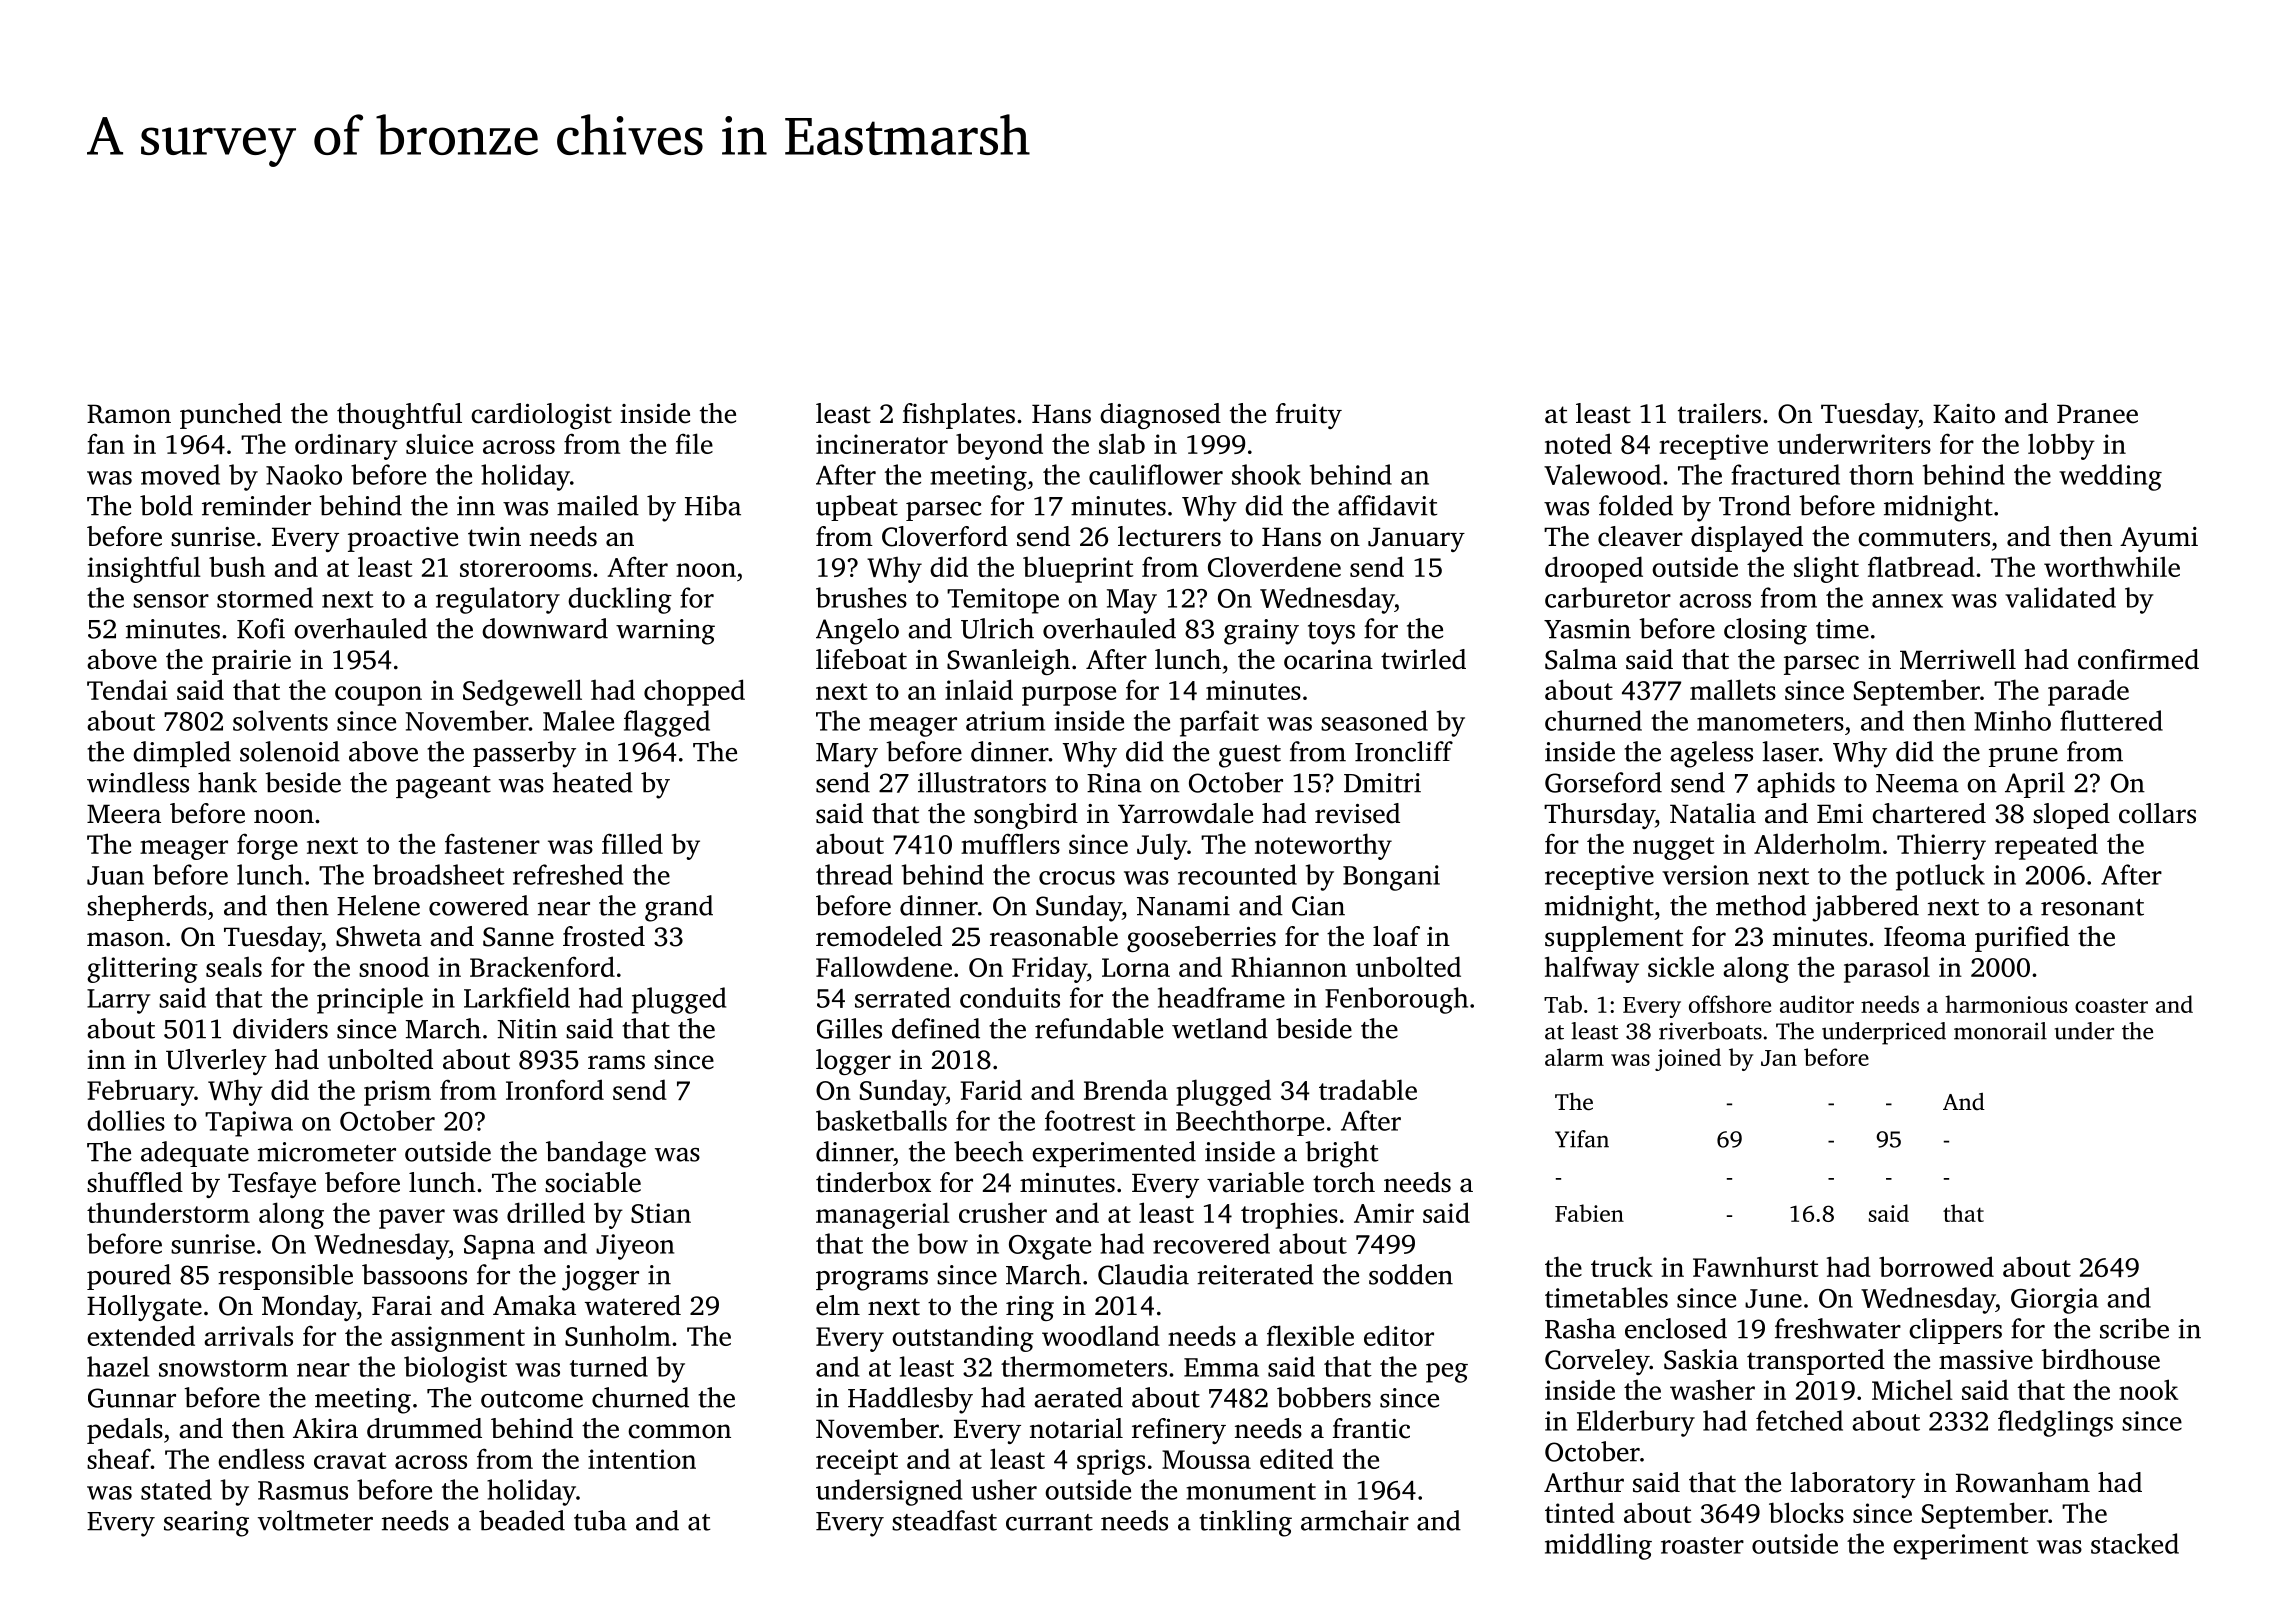 This page has height=1620, width=2292. I want to click on Meera, so click(124, 814).
